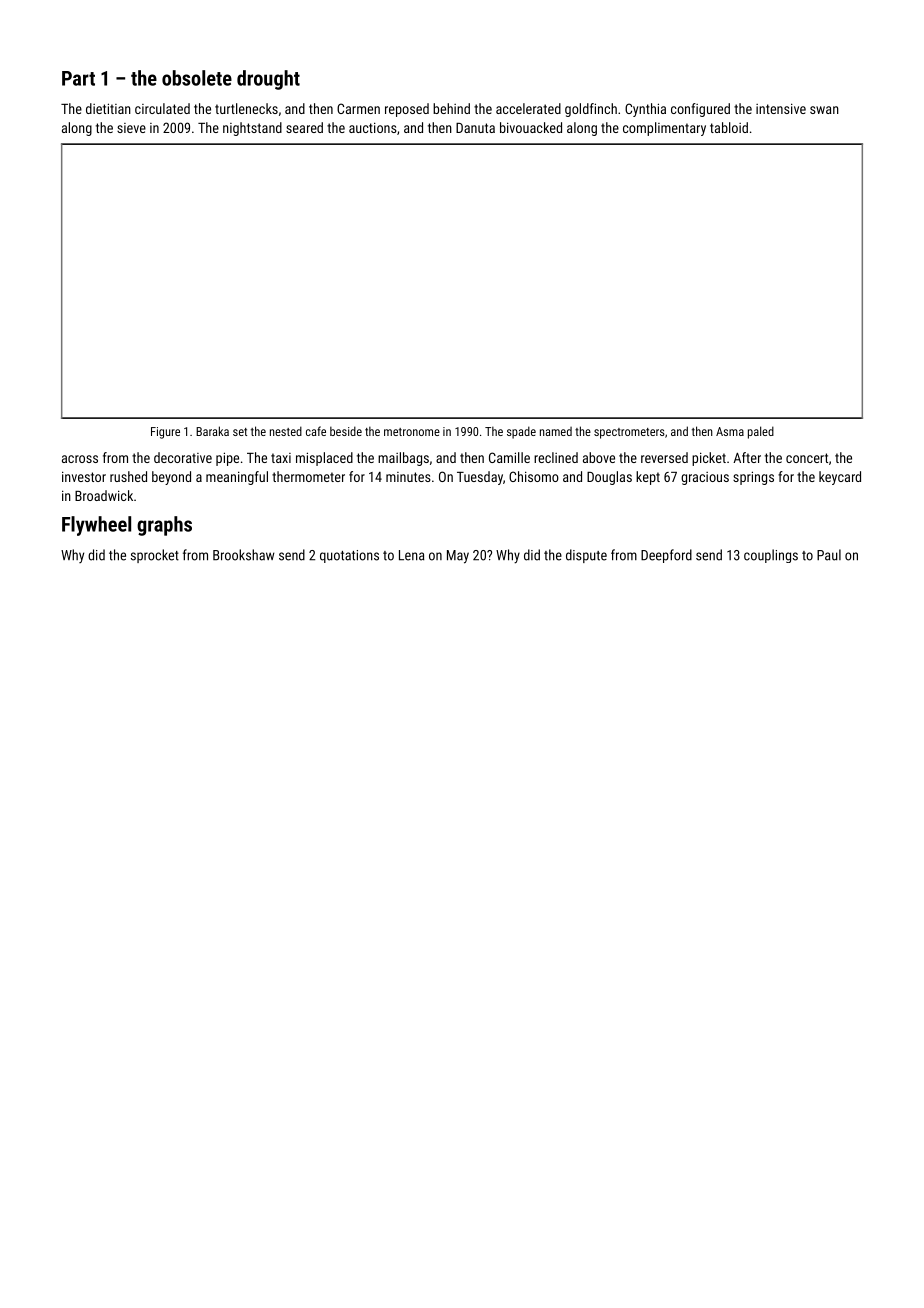 This page has height=1308, width=924. I want to click on sieve, so click(131, 128).
